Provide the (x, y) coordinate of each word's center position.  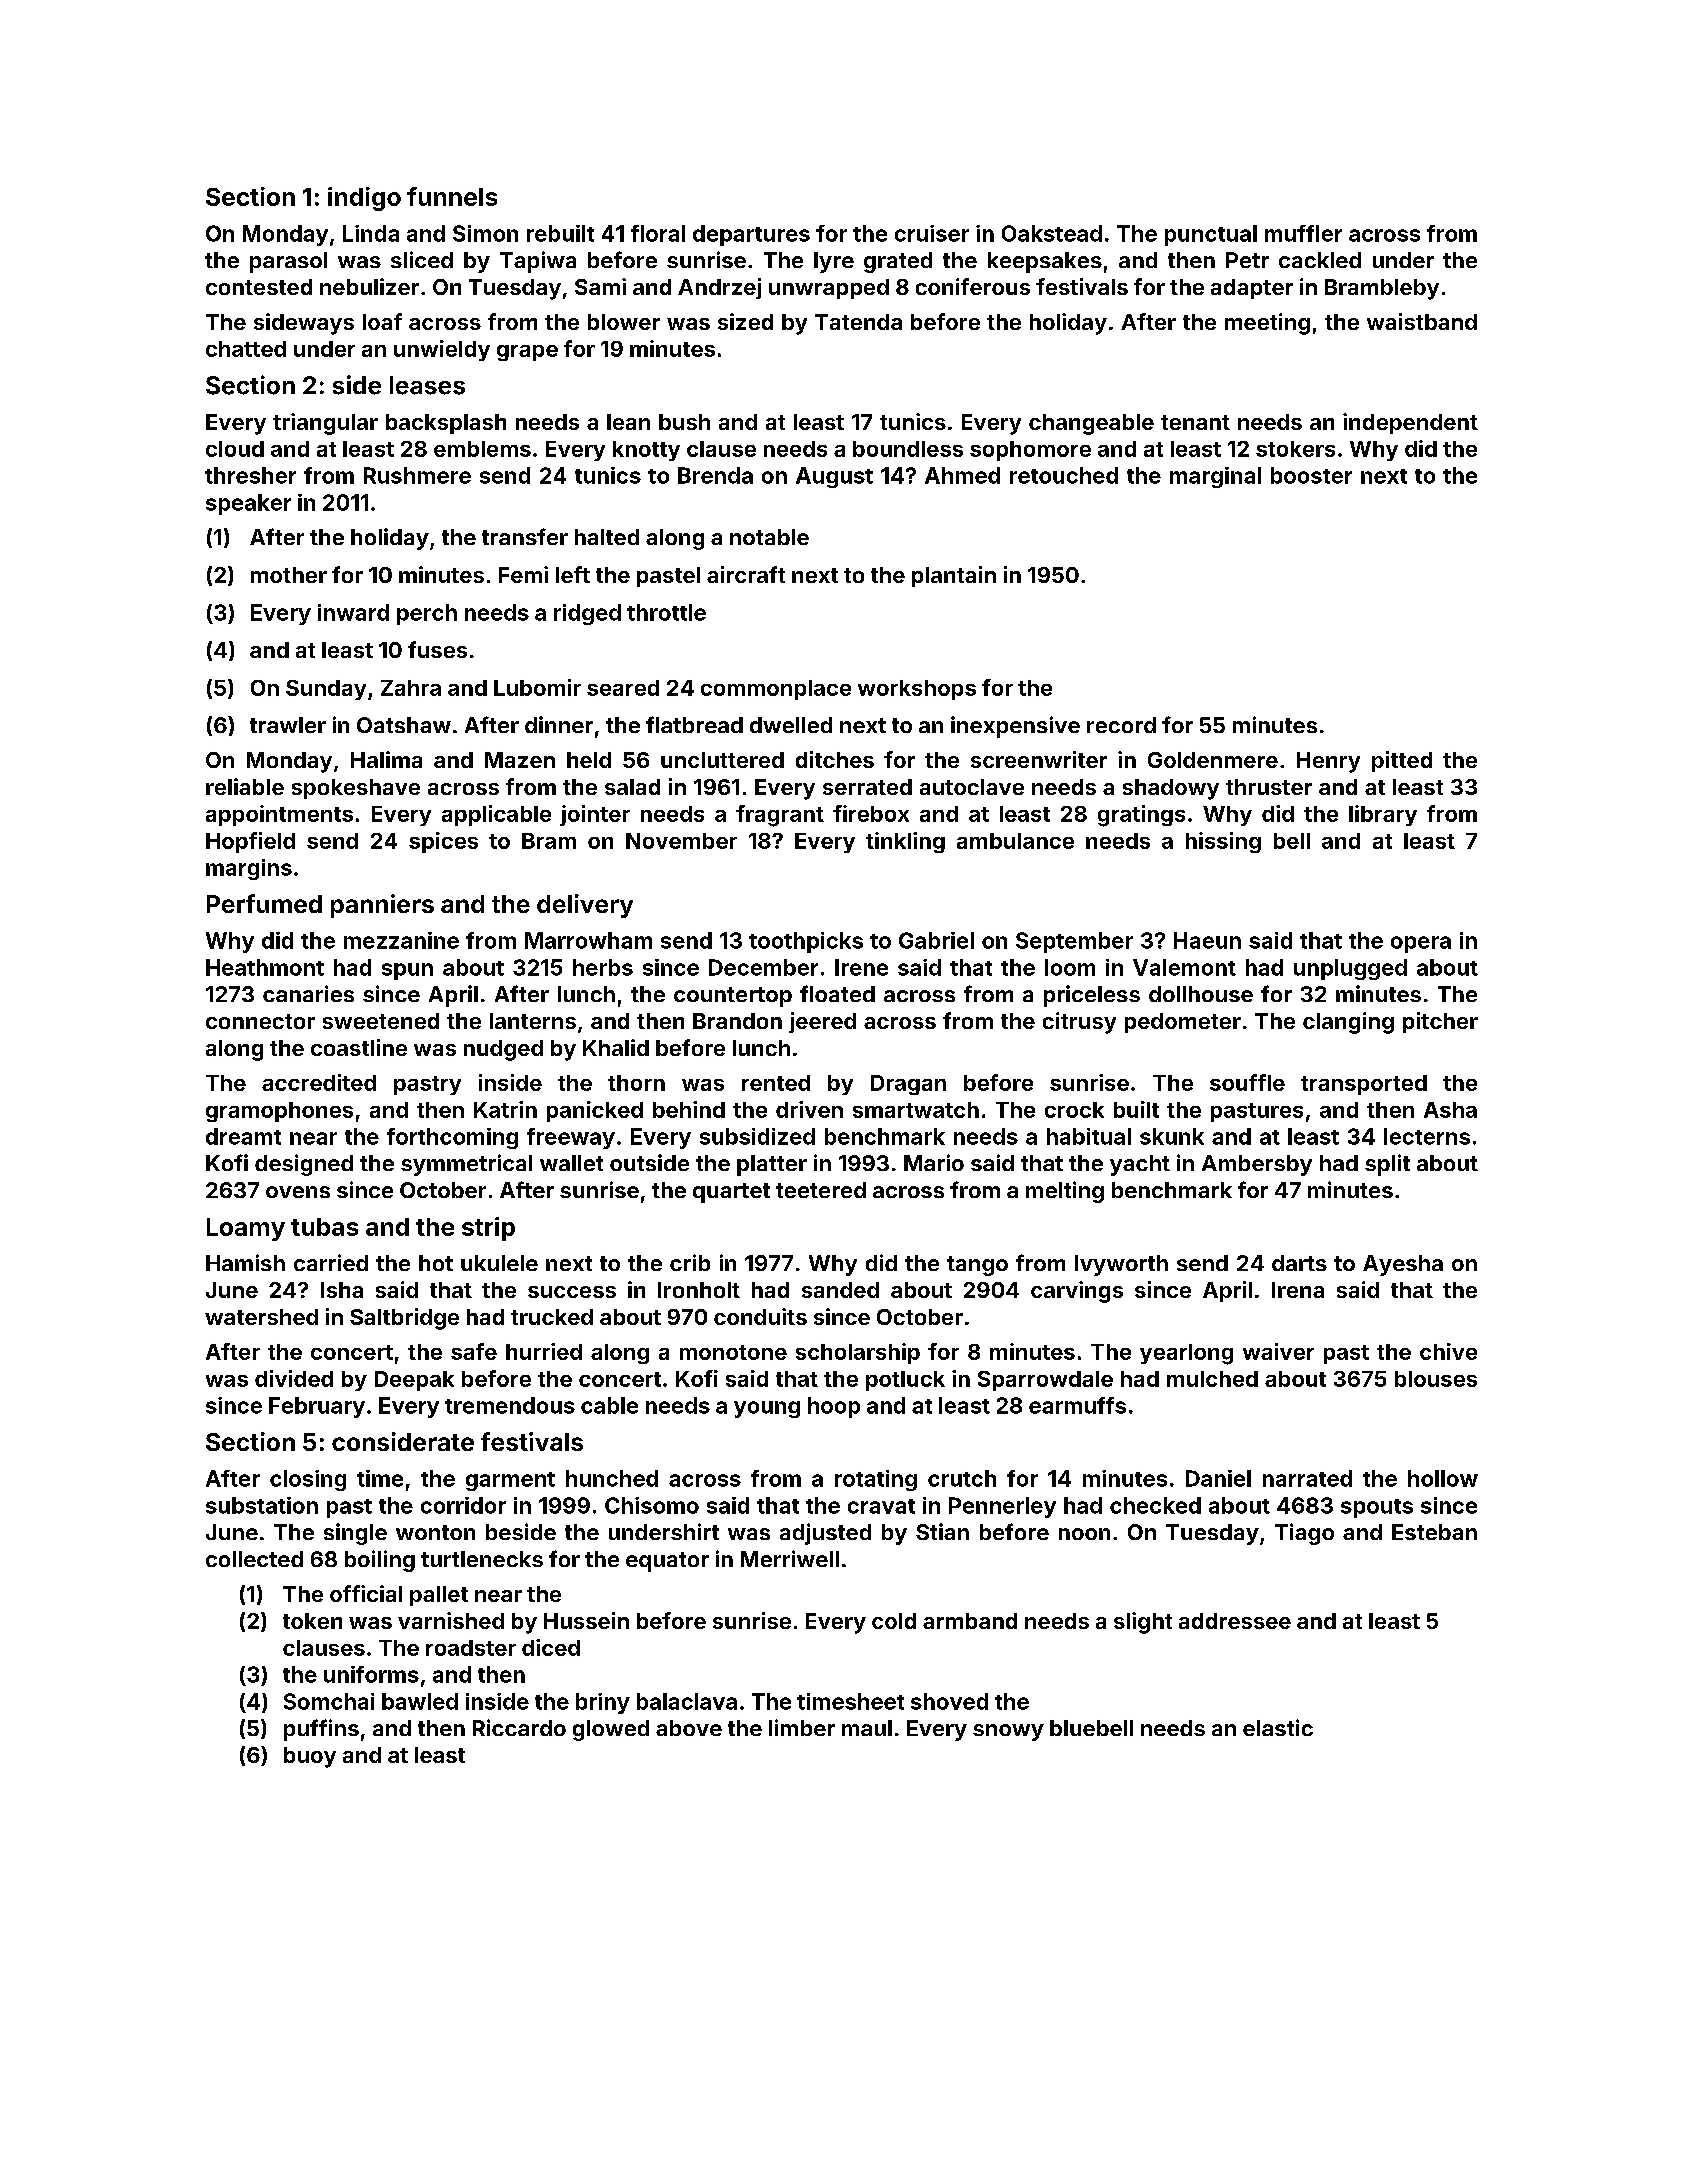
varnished (451, 1620)
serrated (867, 787)
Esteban (1434, 1532)
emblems (482, 449)
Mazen (520, 760)
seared (623, 688)
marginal (1215, 477)
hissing (1223, 842)
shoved (949, 1701)
